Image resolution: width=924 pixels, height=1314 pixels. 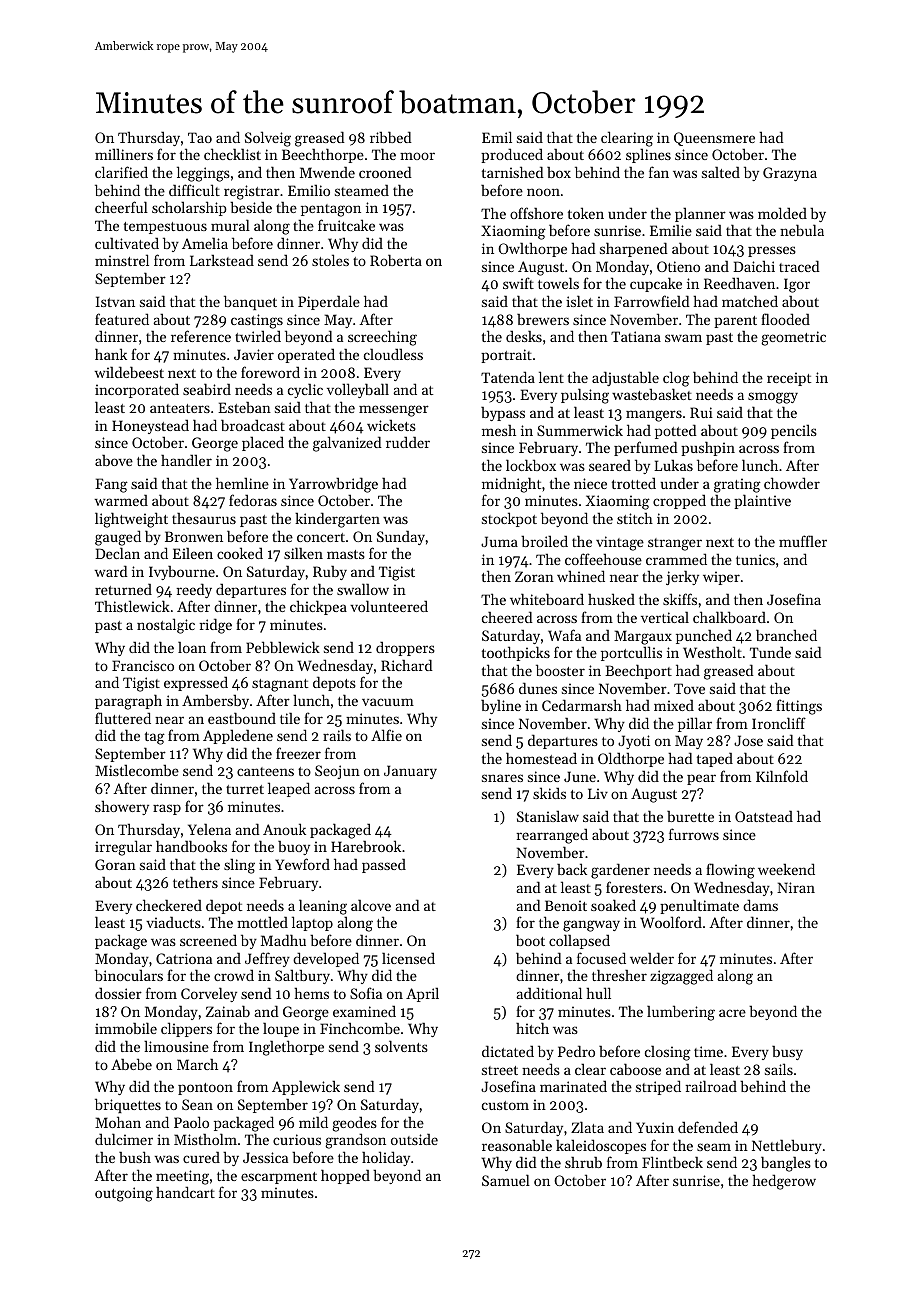 I want to click on moor, so click(x=417, y=156).
